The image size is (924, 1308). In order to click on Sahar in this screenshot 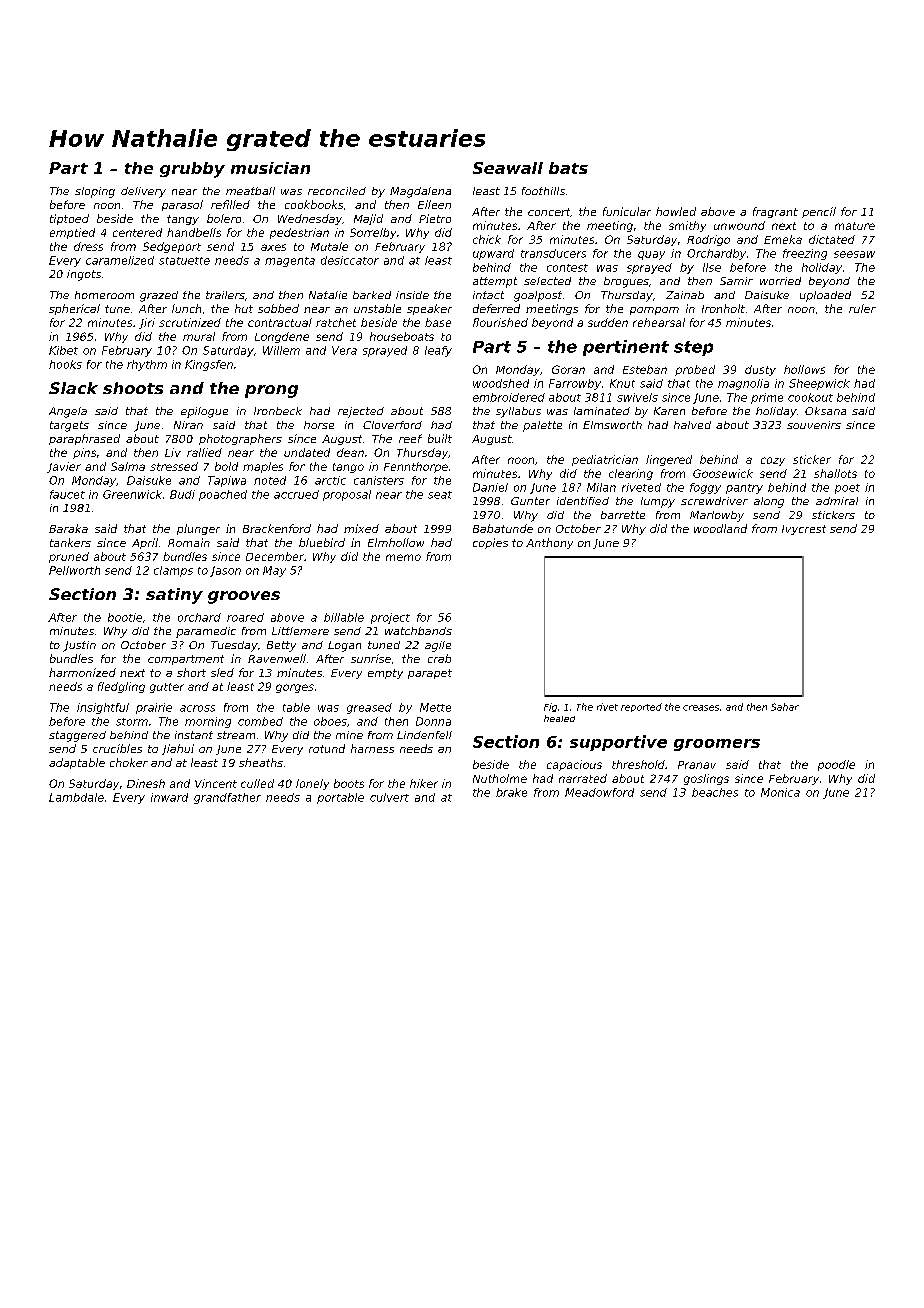, I will do `click(785, 707)`.
